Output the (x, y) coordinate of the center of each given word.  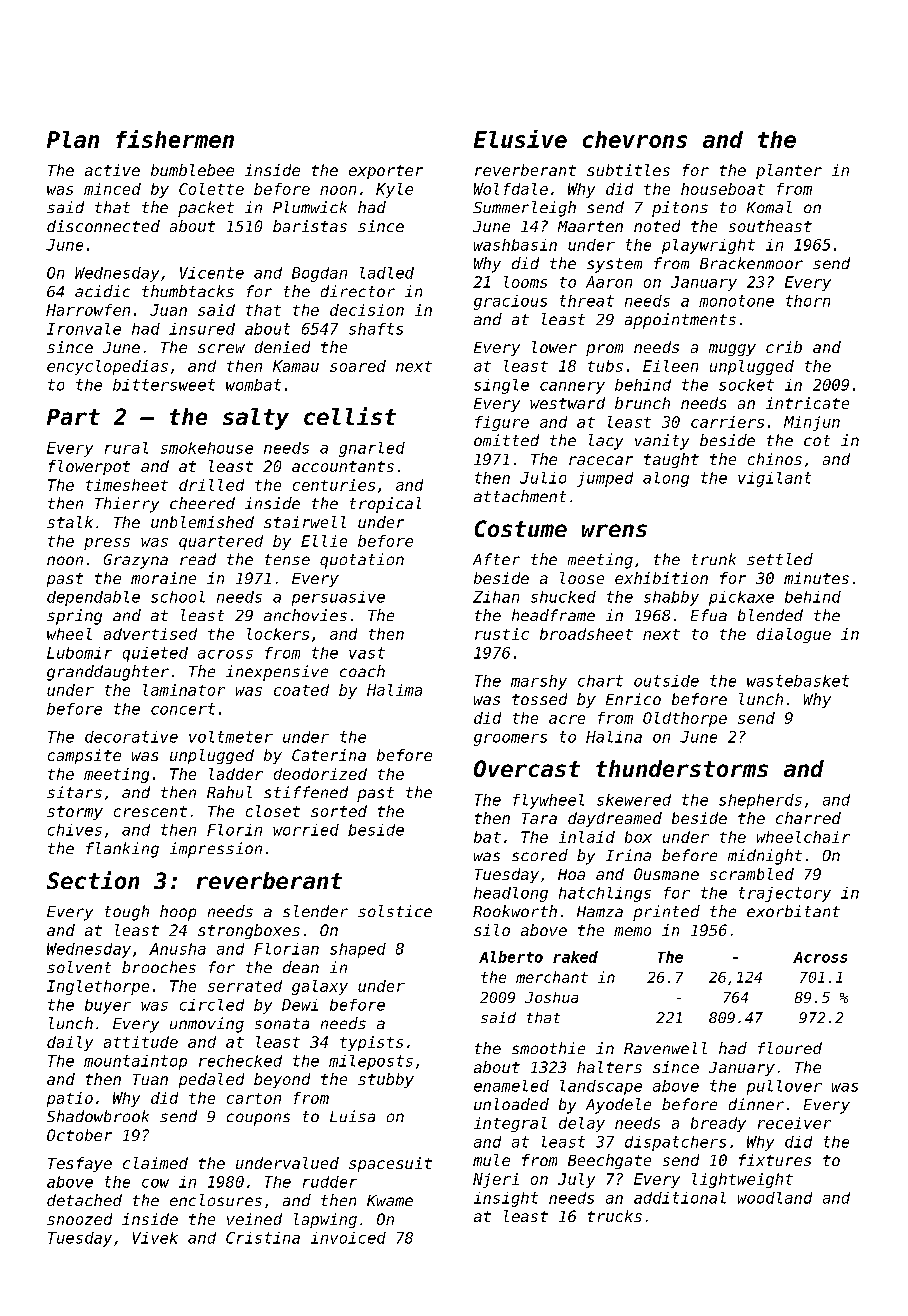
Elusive (520, 139)
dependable (93, 598)
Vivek (155, 1238)
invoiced (348, 1238)
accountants (343, 466)
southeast (770, 226)
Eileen (670, 366)
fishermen (175, 139)
